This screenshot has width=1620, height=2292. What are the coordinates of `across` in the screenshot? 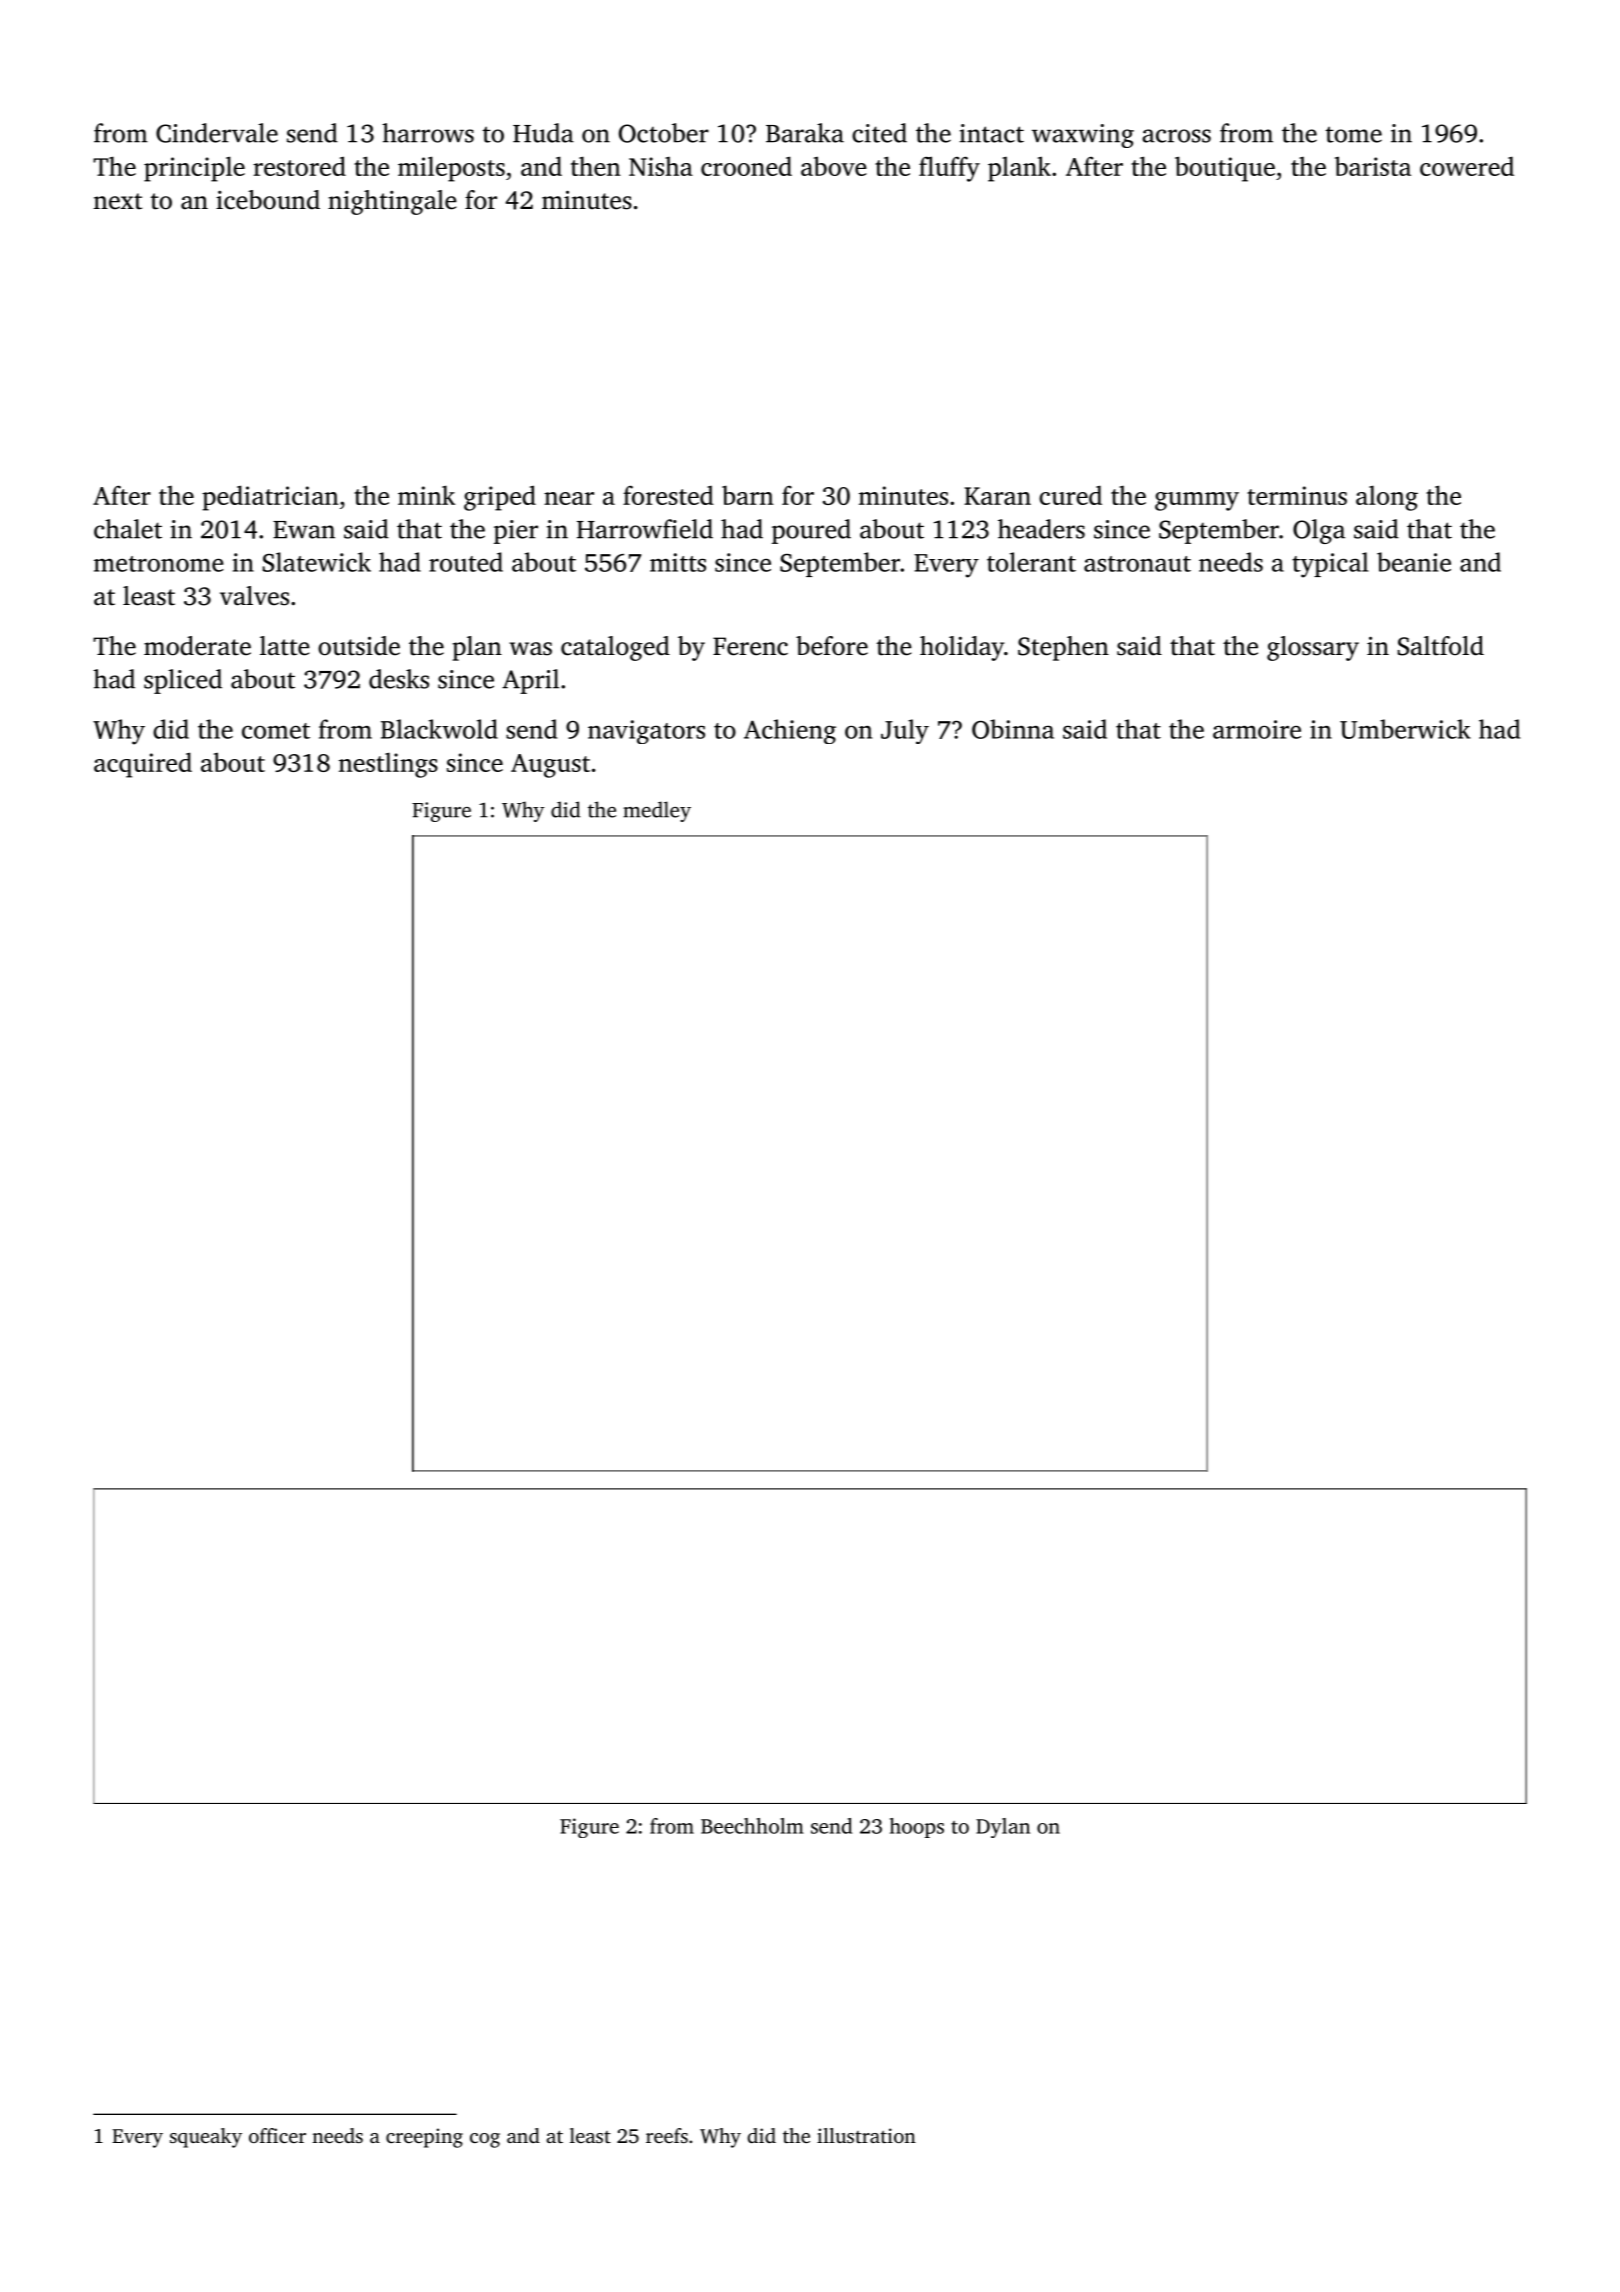 It's located at (1176, 136).
